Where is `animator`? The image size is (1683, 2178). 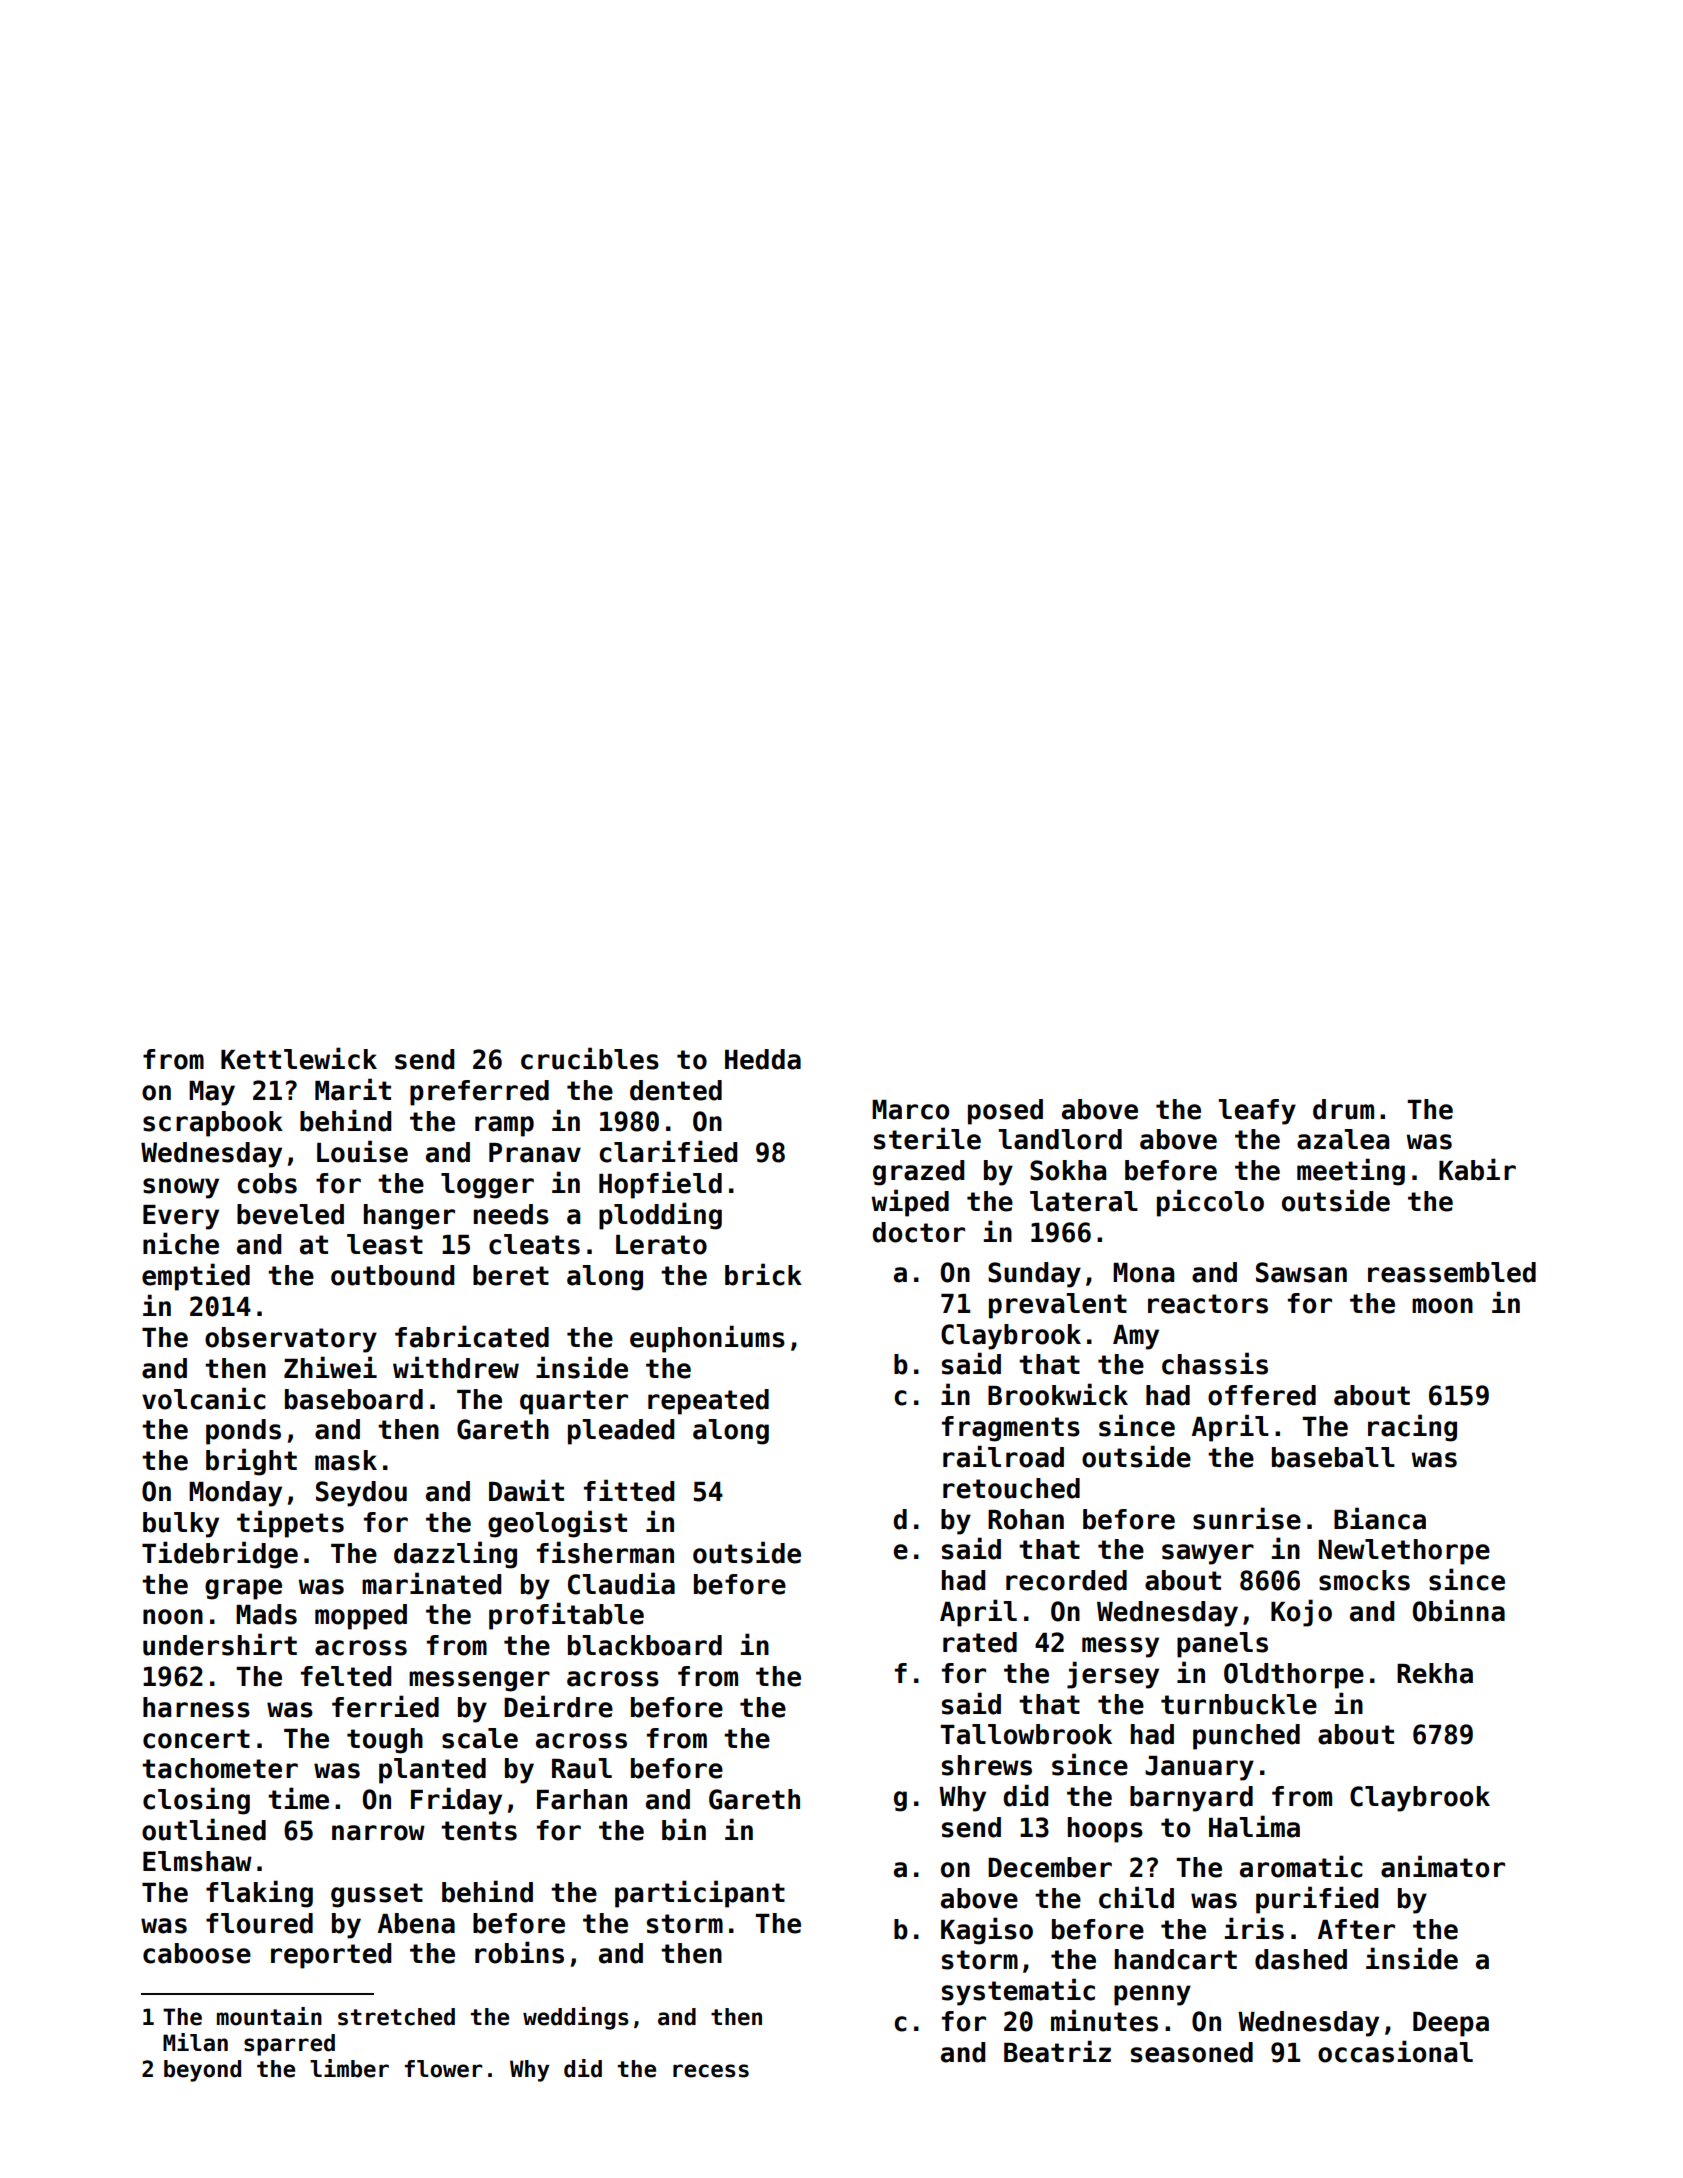
animator is located at coordinates (1443, 1866).
